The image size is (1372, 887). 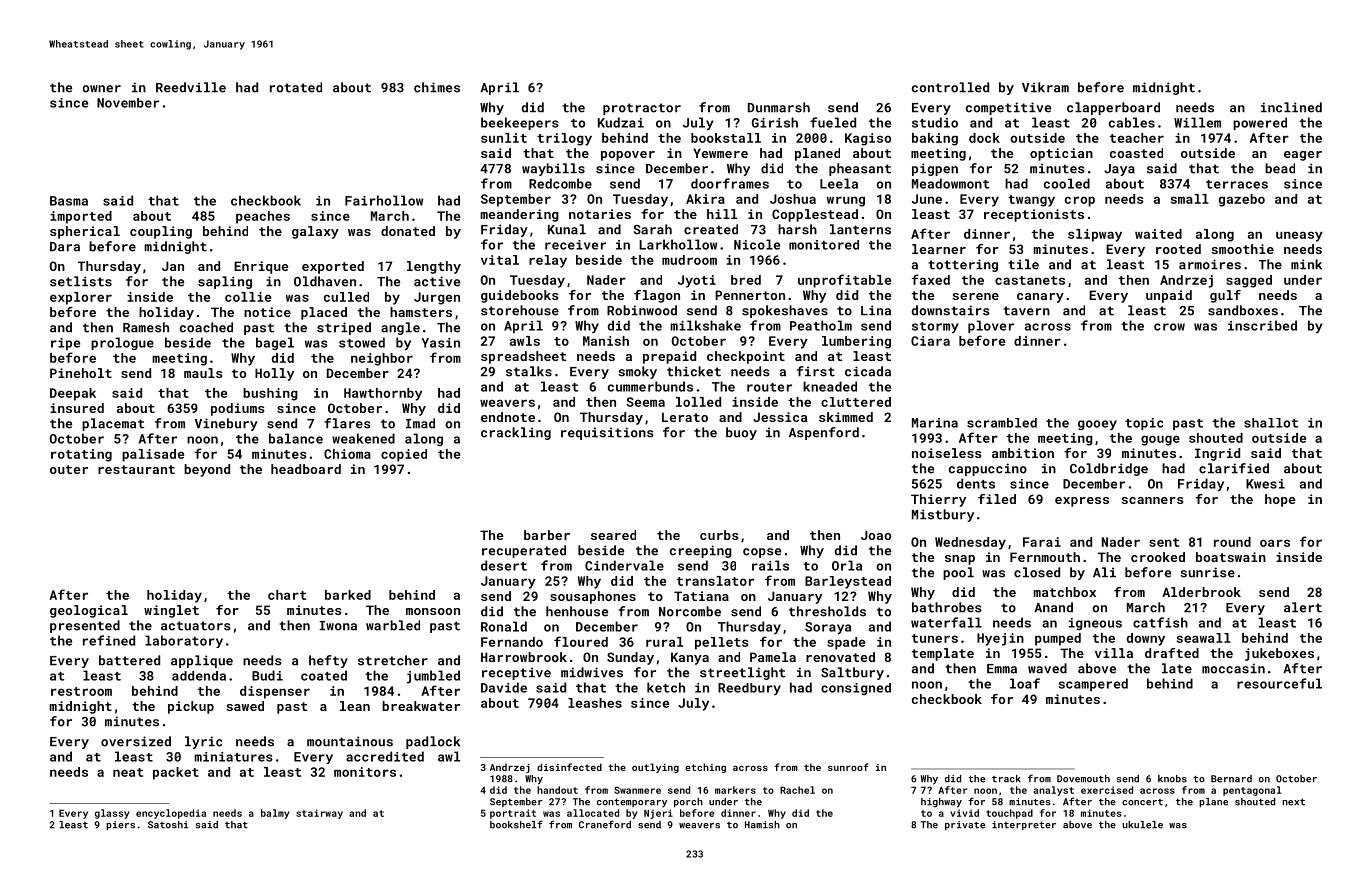 What do you see at coordinates (296, 438) in the screenshot?
I see `balance` at bounding box center [296, 438].
